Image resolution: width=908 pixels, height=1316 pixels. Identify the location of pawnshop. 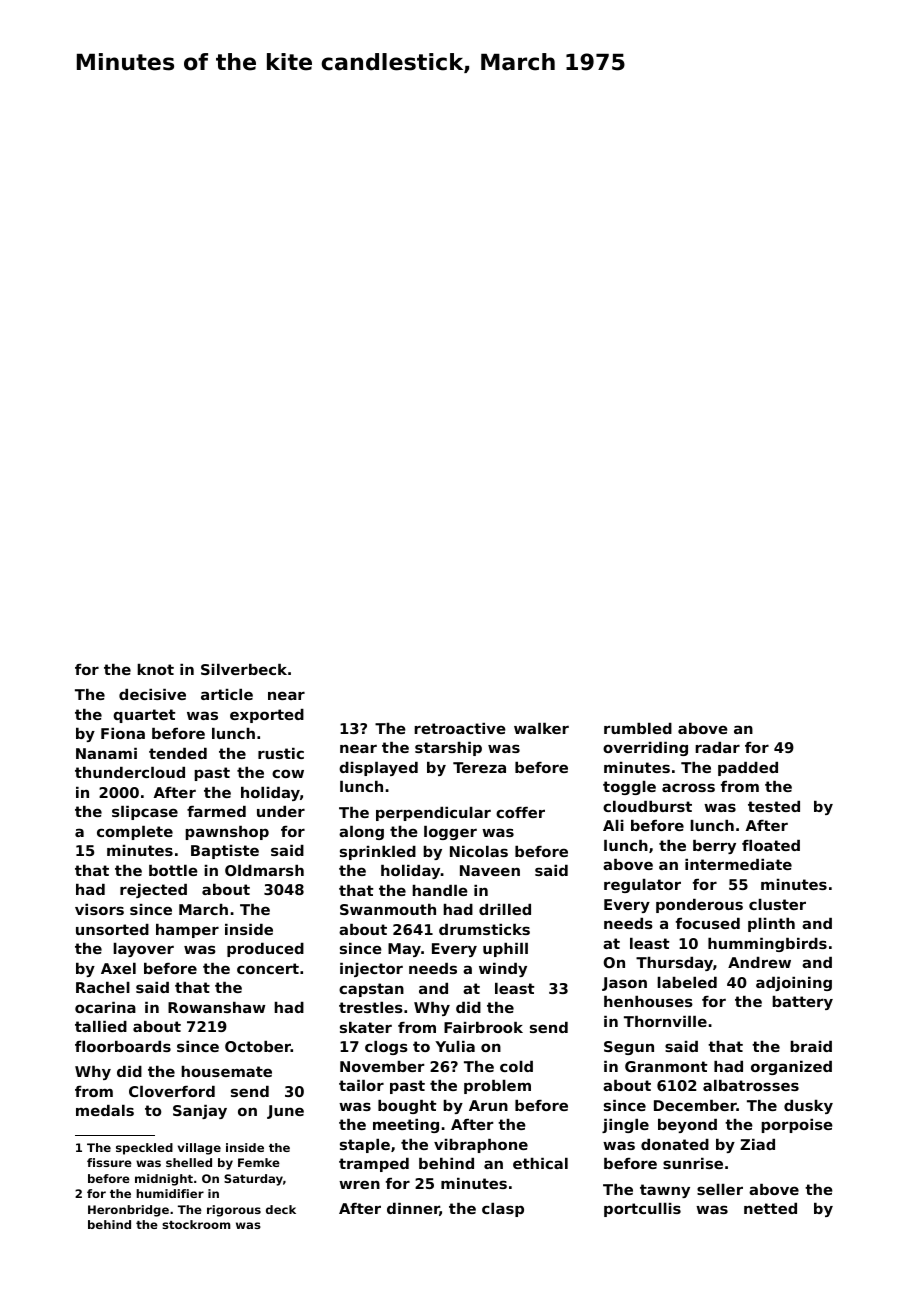
(227, 833).
